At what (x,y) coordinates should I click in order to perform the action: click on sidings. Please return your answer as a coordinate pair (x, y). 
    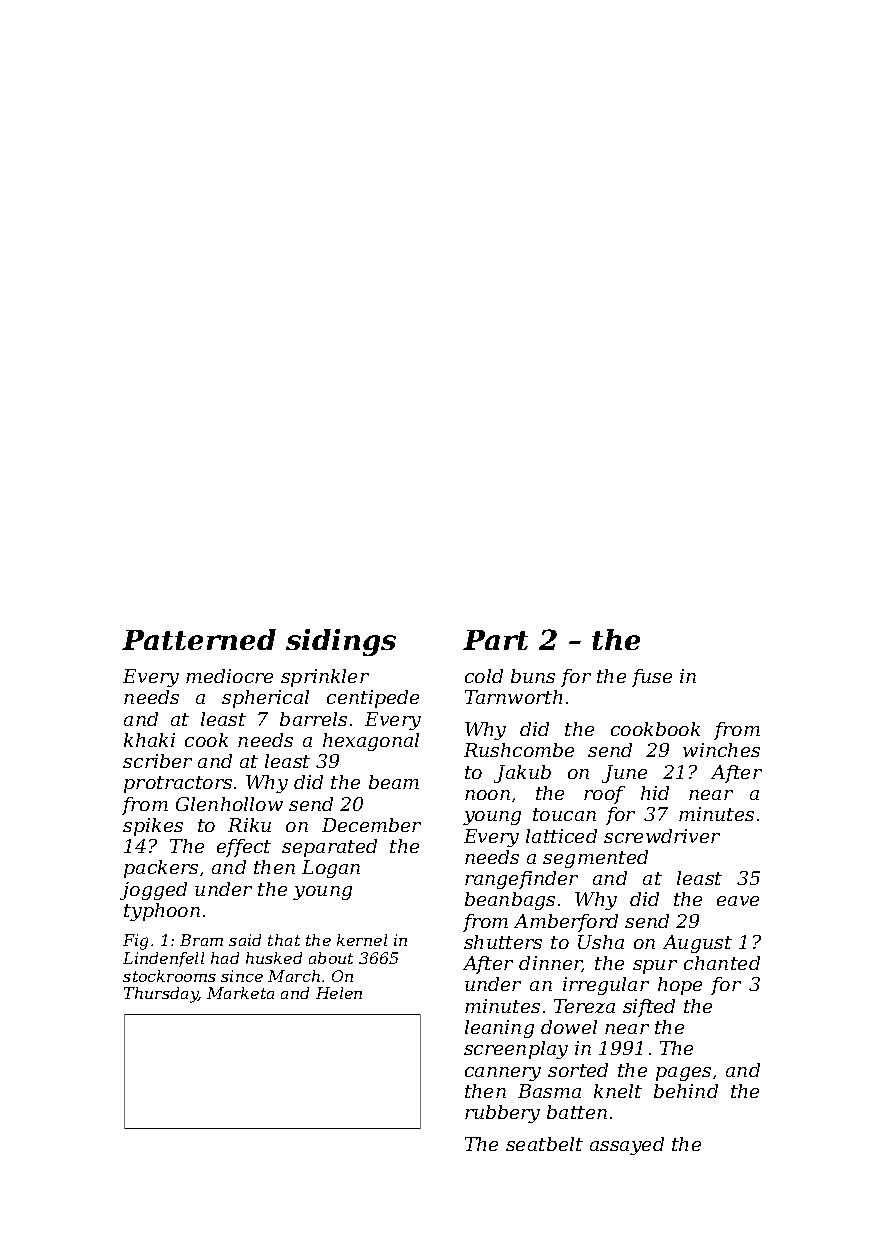
    Looking at the image, I should click on (341, 642).
